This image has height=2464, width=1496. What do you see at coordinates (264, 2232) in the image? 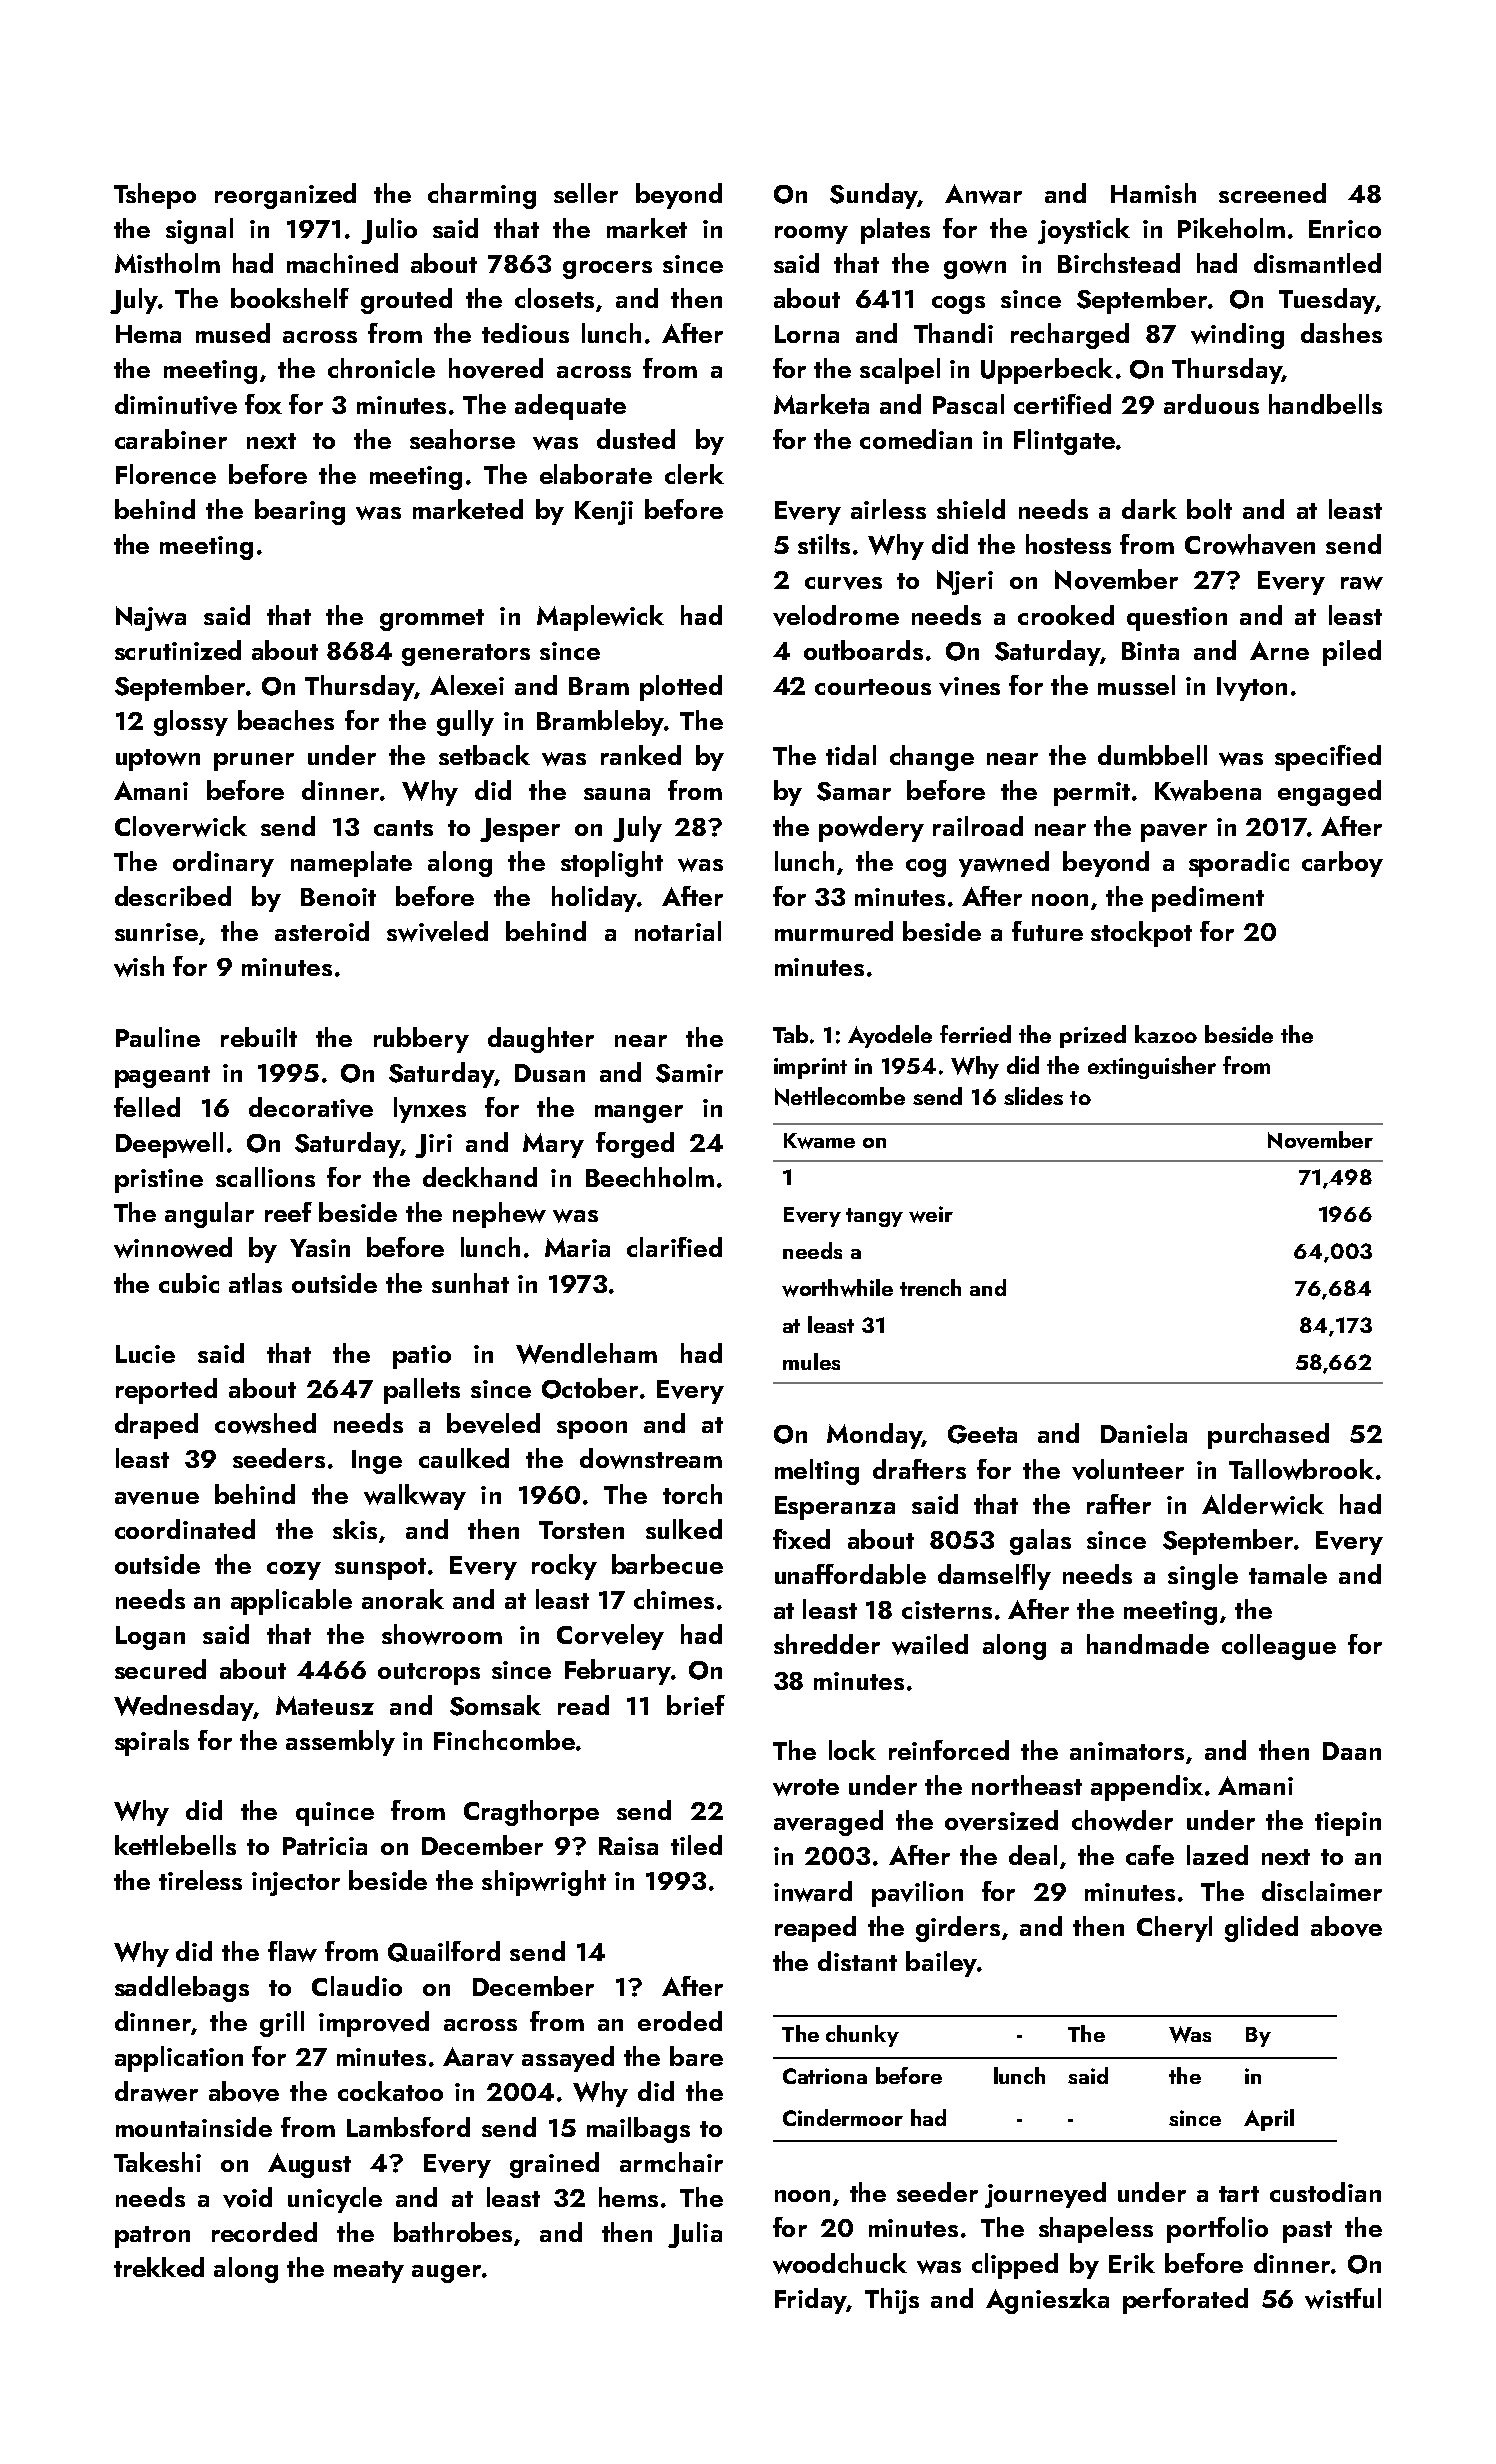
I see `recorded` at bounding box center [264, 2232].
